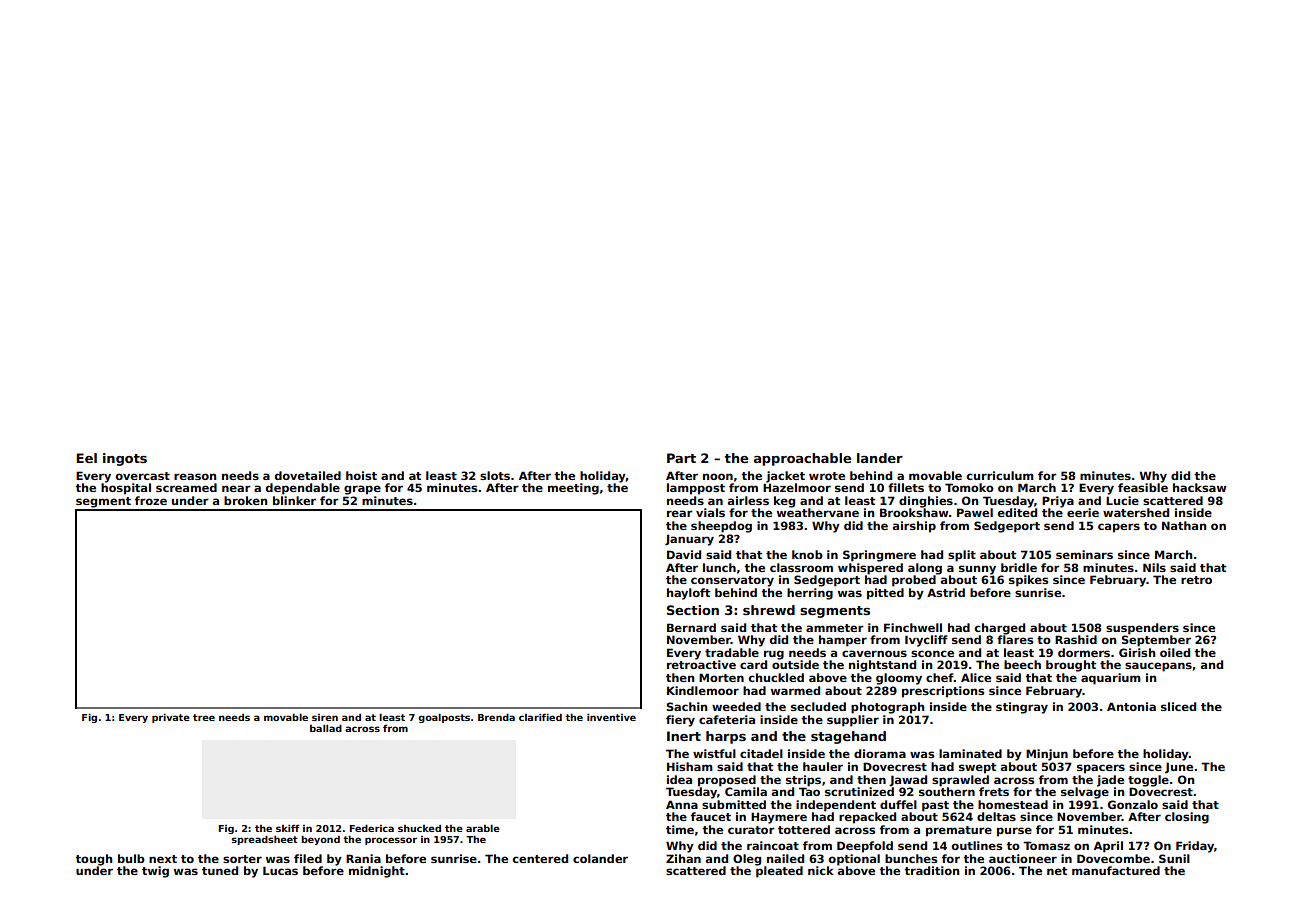 The height and width of the image is (924, 1308). I want to click on Camila, so click(746, 791).
